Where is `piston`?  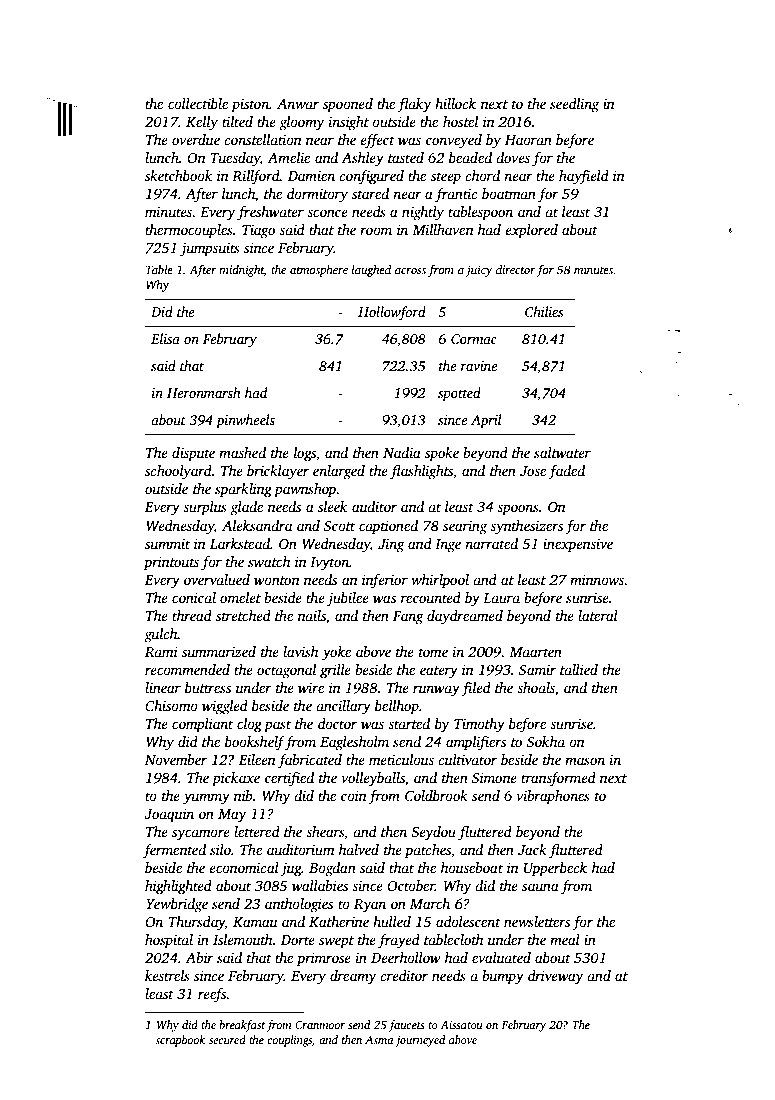 piston is located at coordinates (250, 106).
